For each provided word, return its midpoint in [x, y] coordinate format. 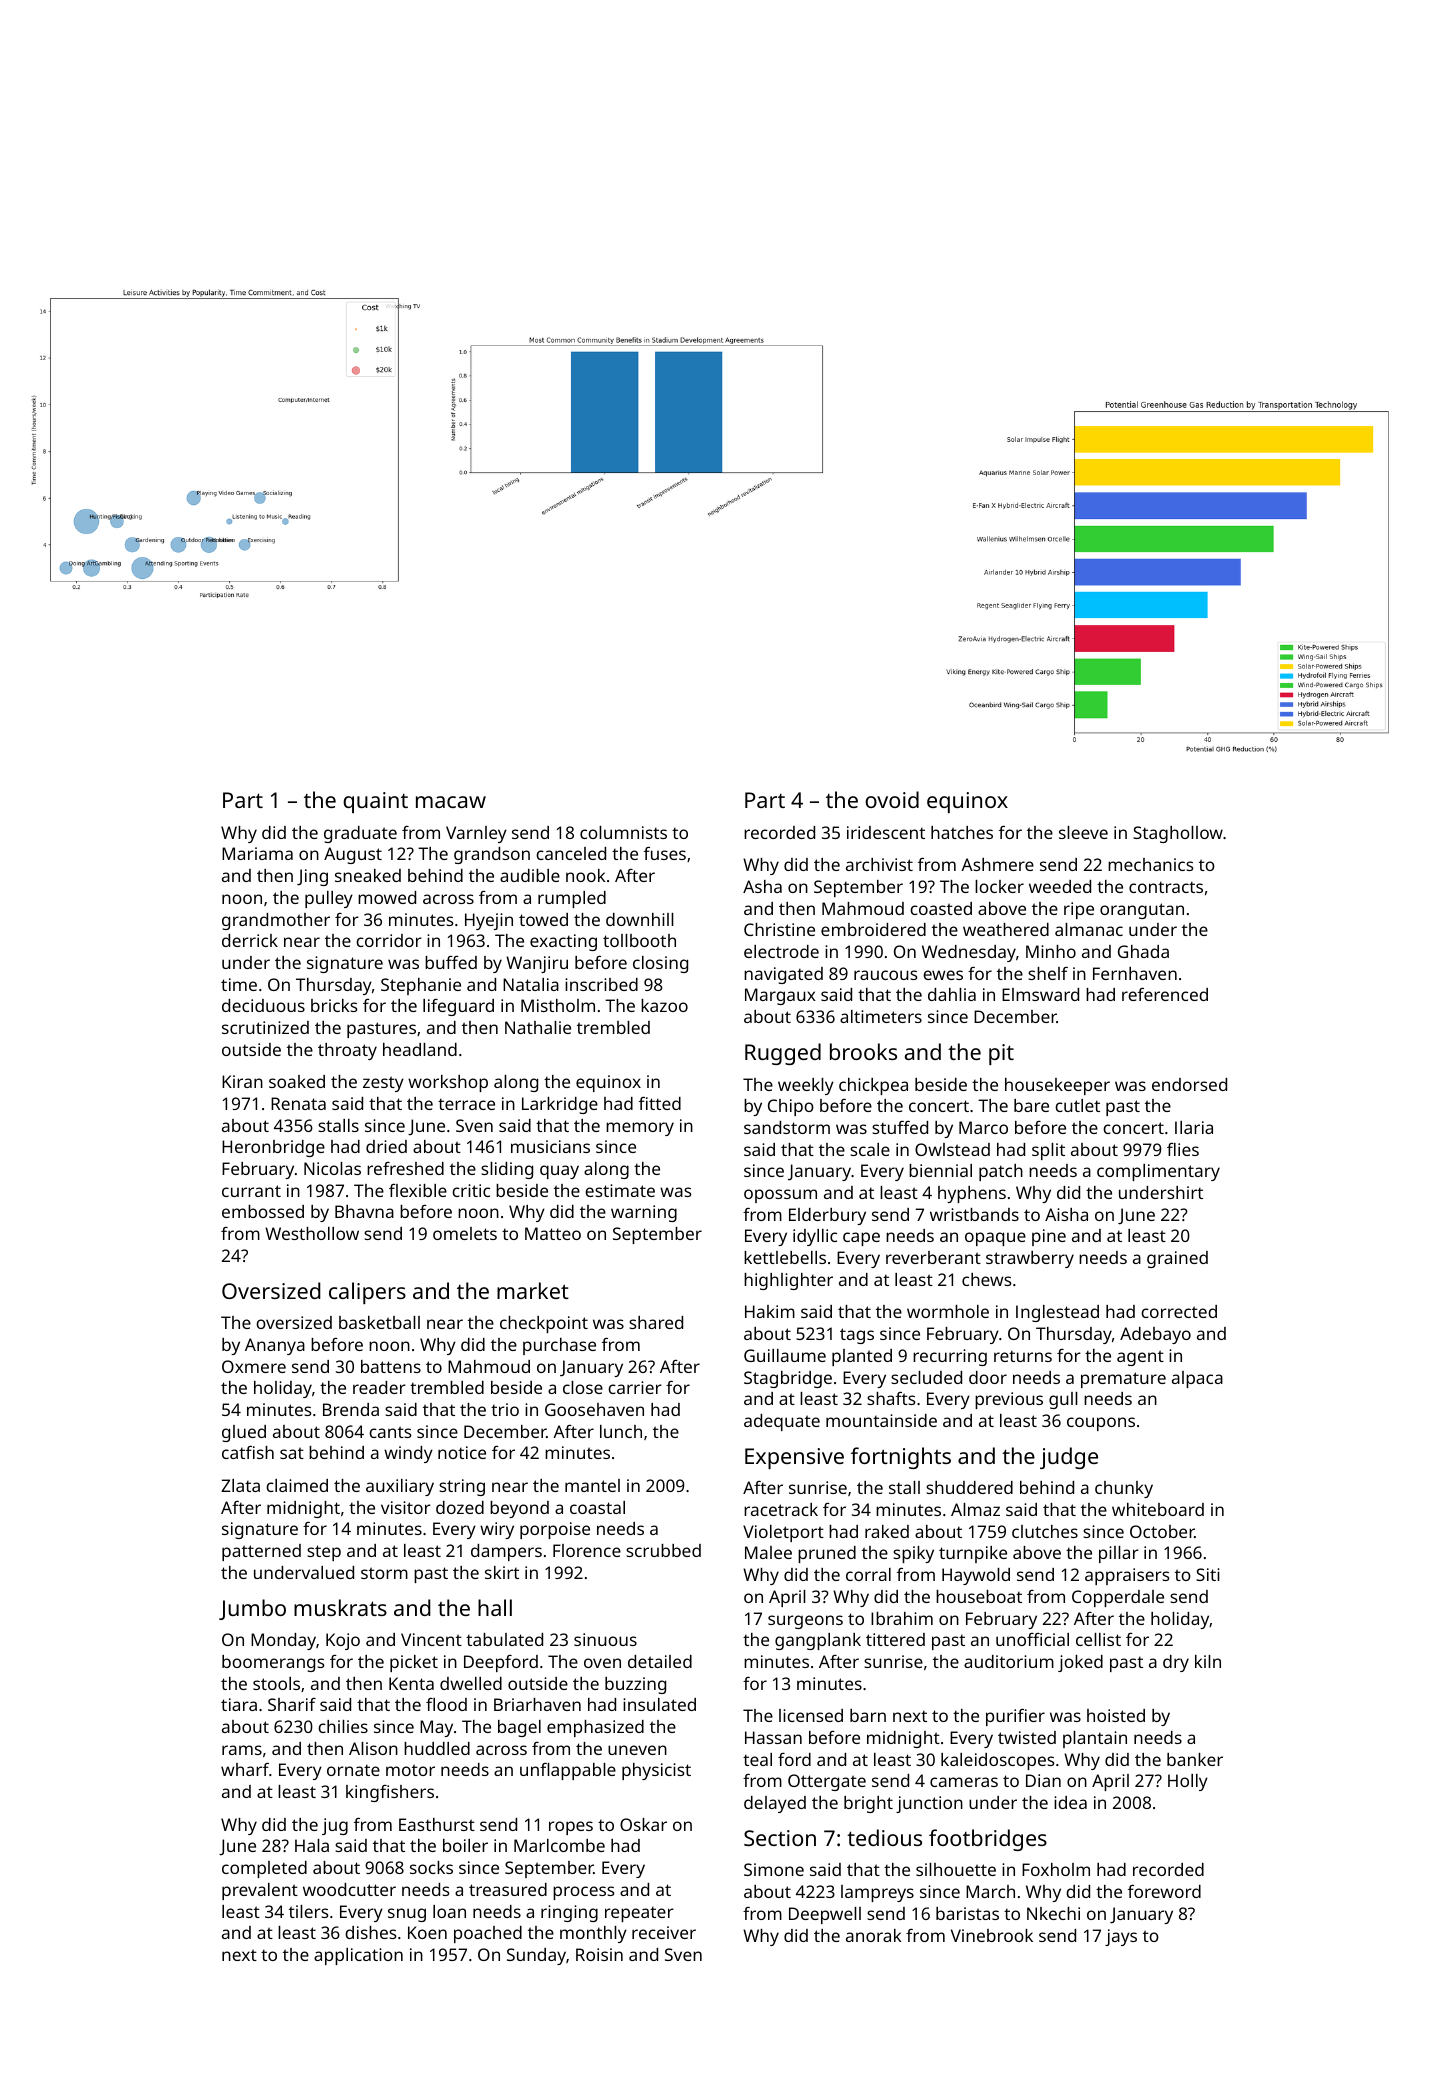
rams [242, 1750]
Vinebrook [992, 1935]
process [584, 1893]
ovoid [892, 799]
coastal [597, 1507]
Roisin [599, 1954]
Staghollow [1178, 834]
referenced [1165, 994]
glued [244, 1433]
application [358, 1956]
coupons [1101, 1424]
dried [386, 1146]
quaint [375, 802]
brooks [863, 1051]
